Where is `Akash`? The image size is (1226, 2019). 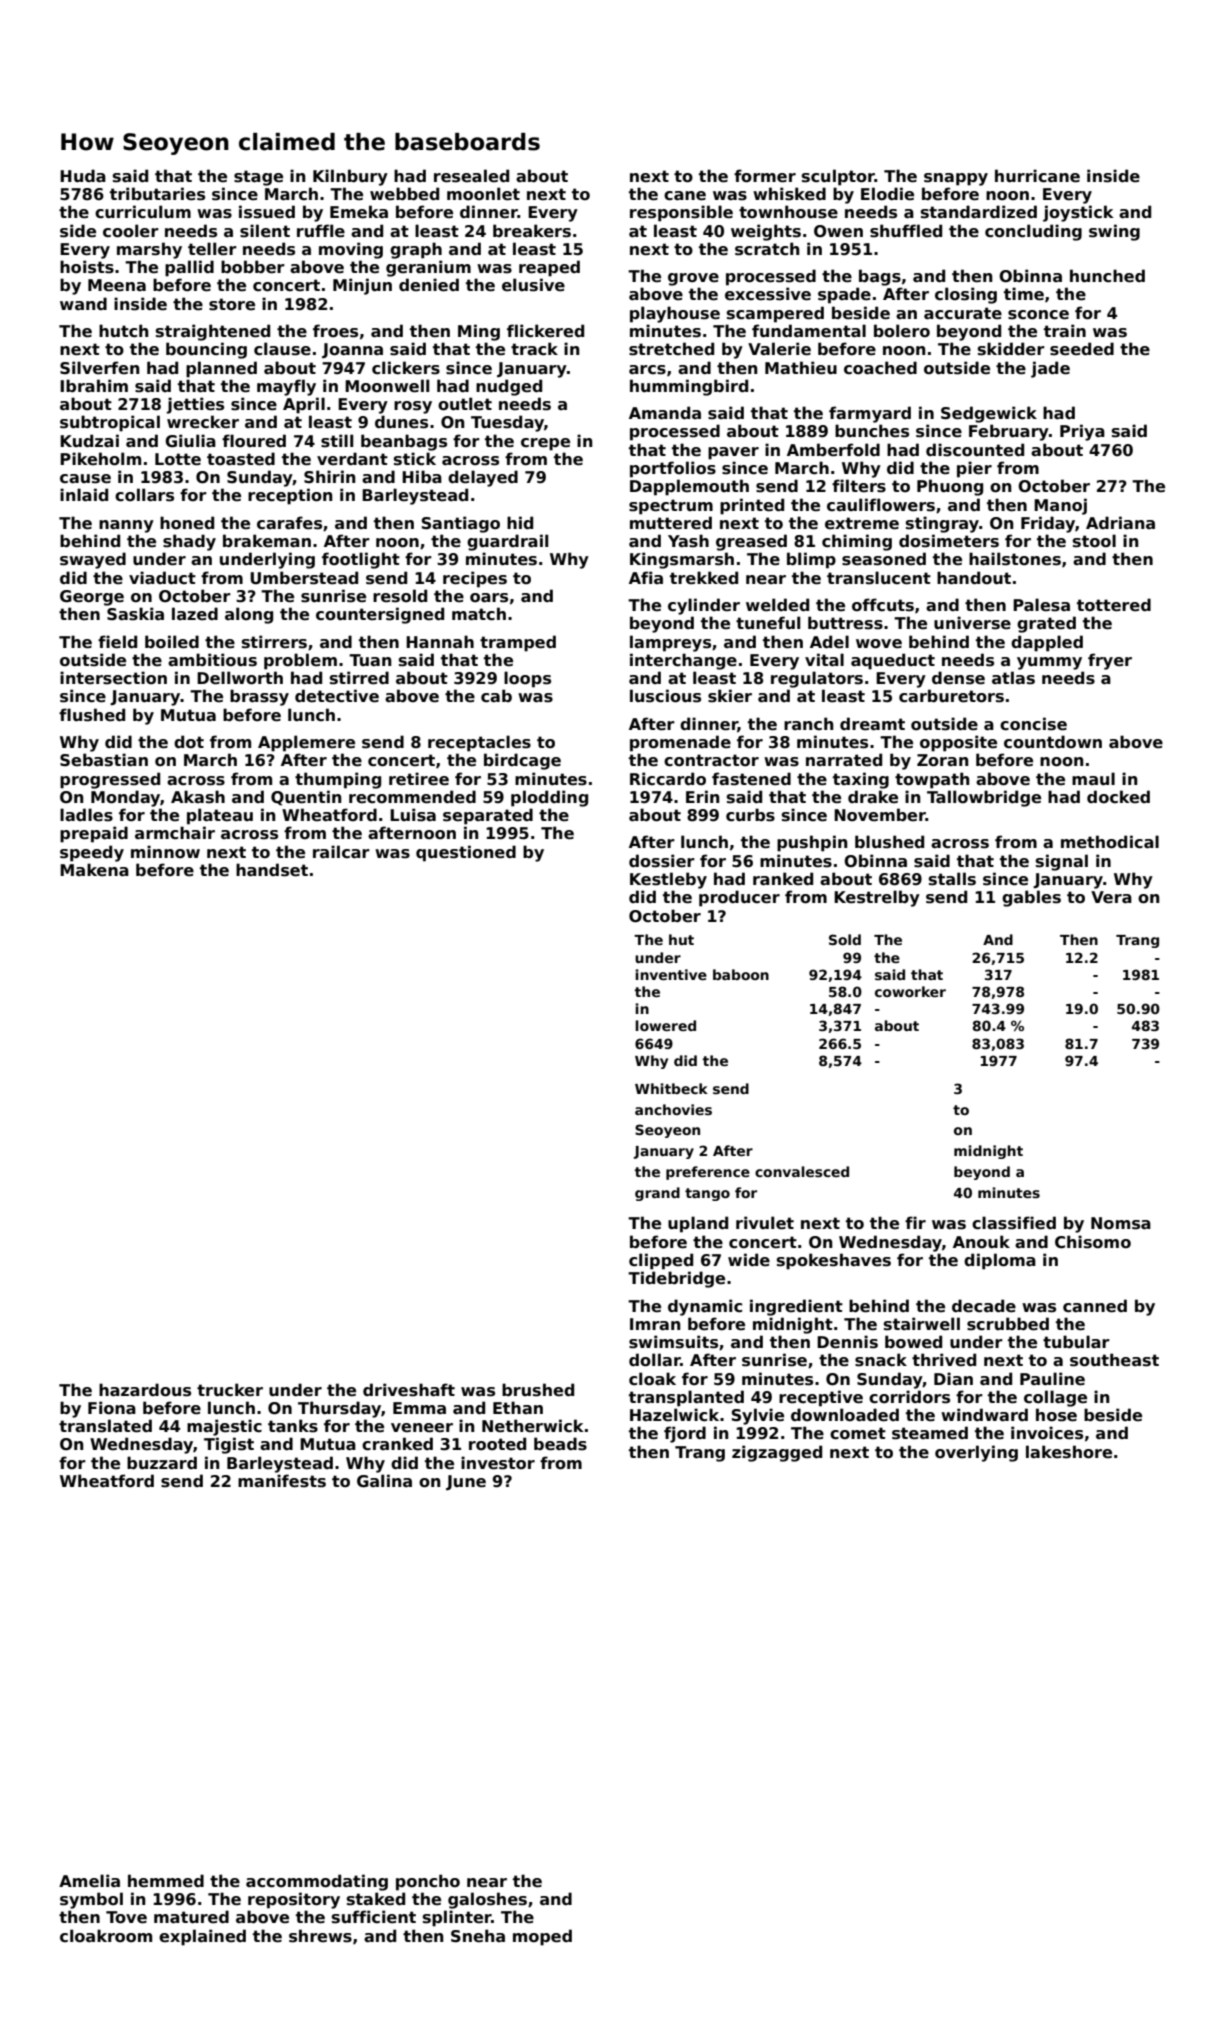 Akash is located at coordinates (198, 797).
